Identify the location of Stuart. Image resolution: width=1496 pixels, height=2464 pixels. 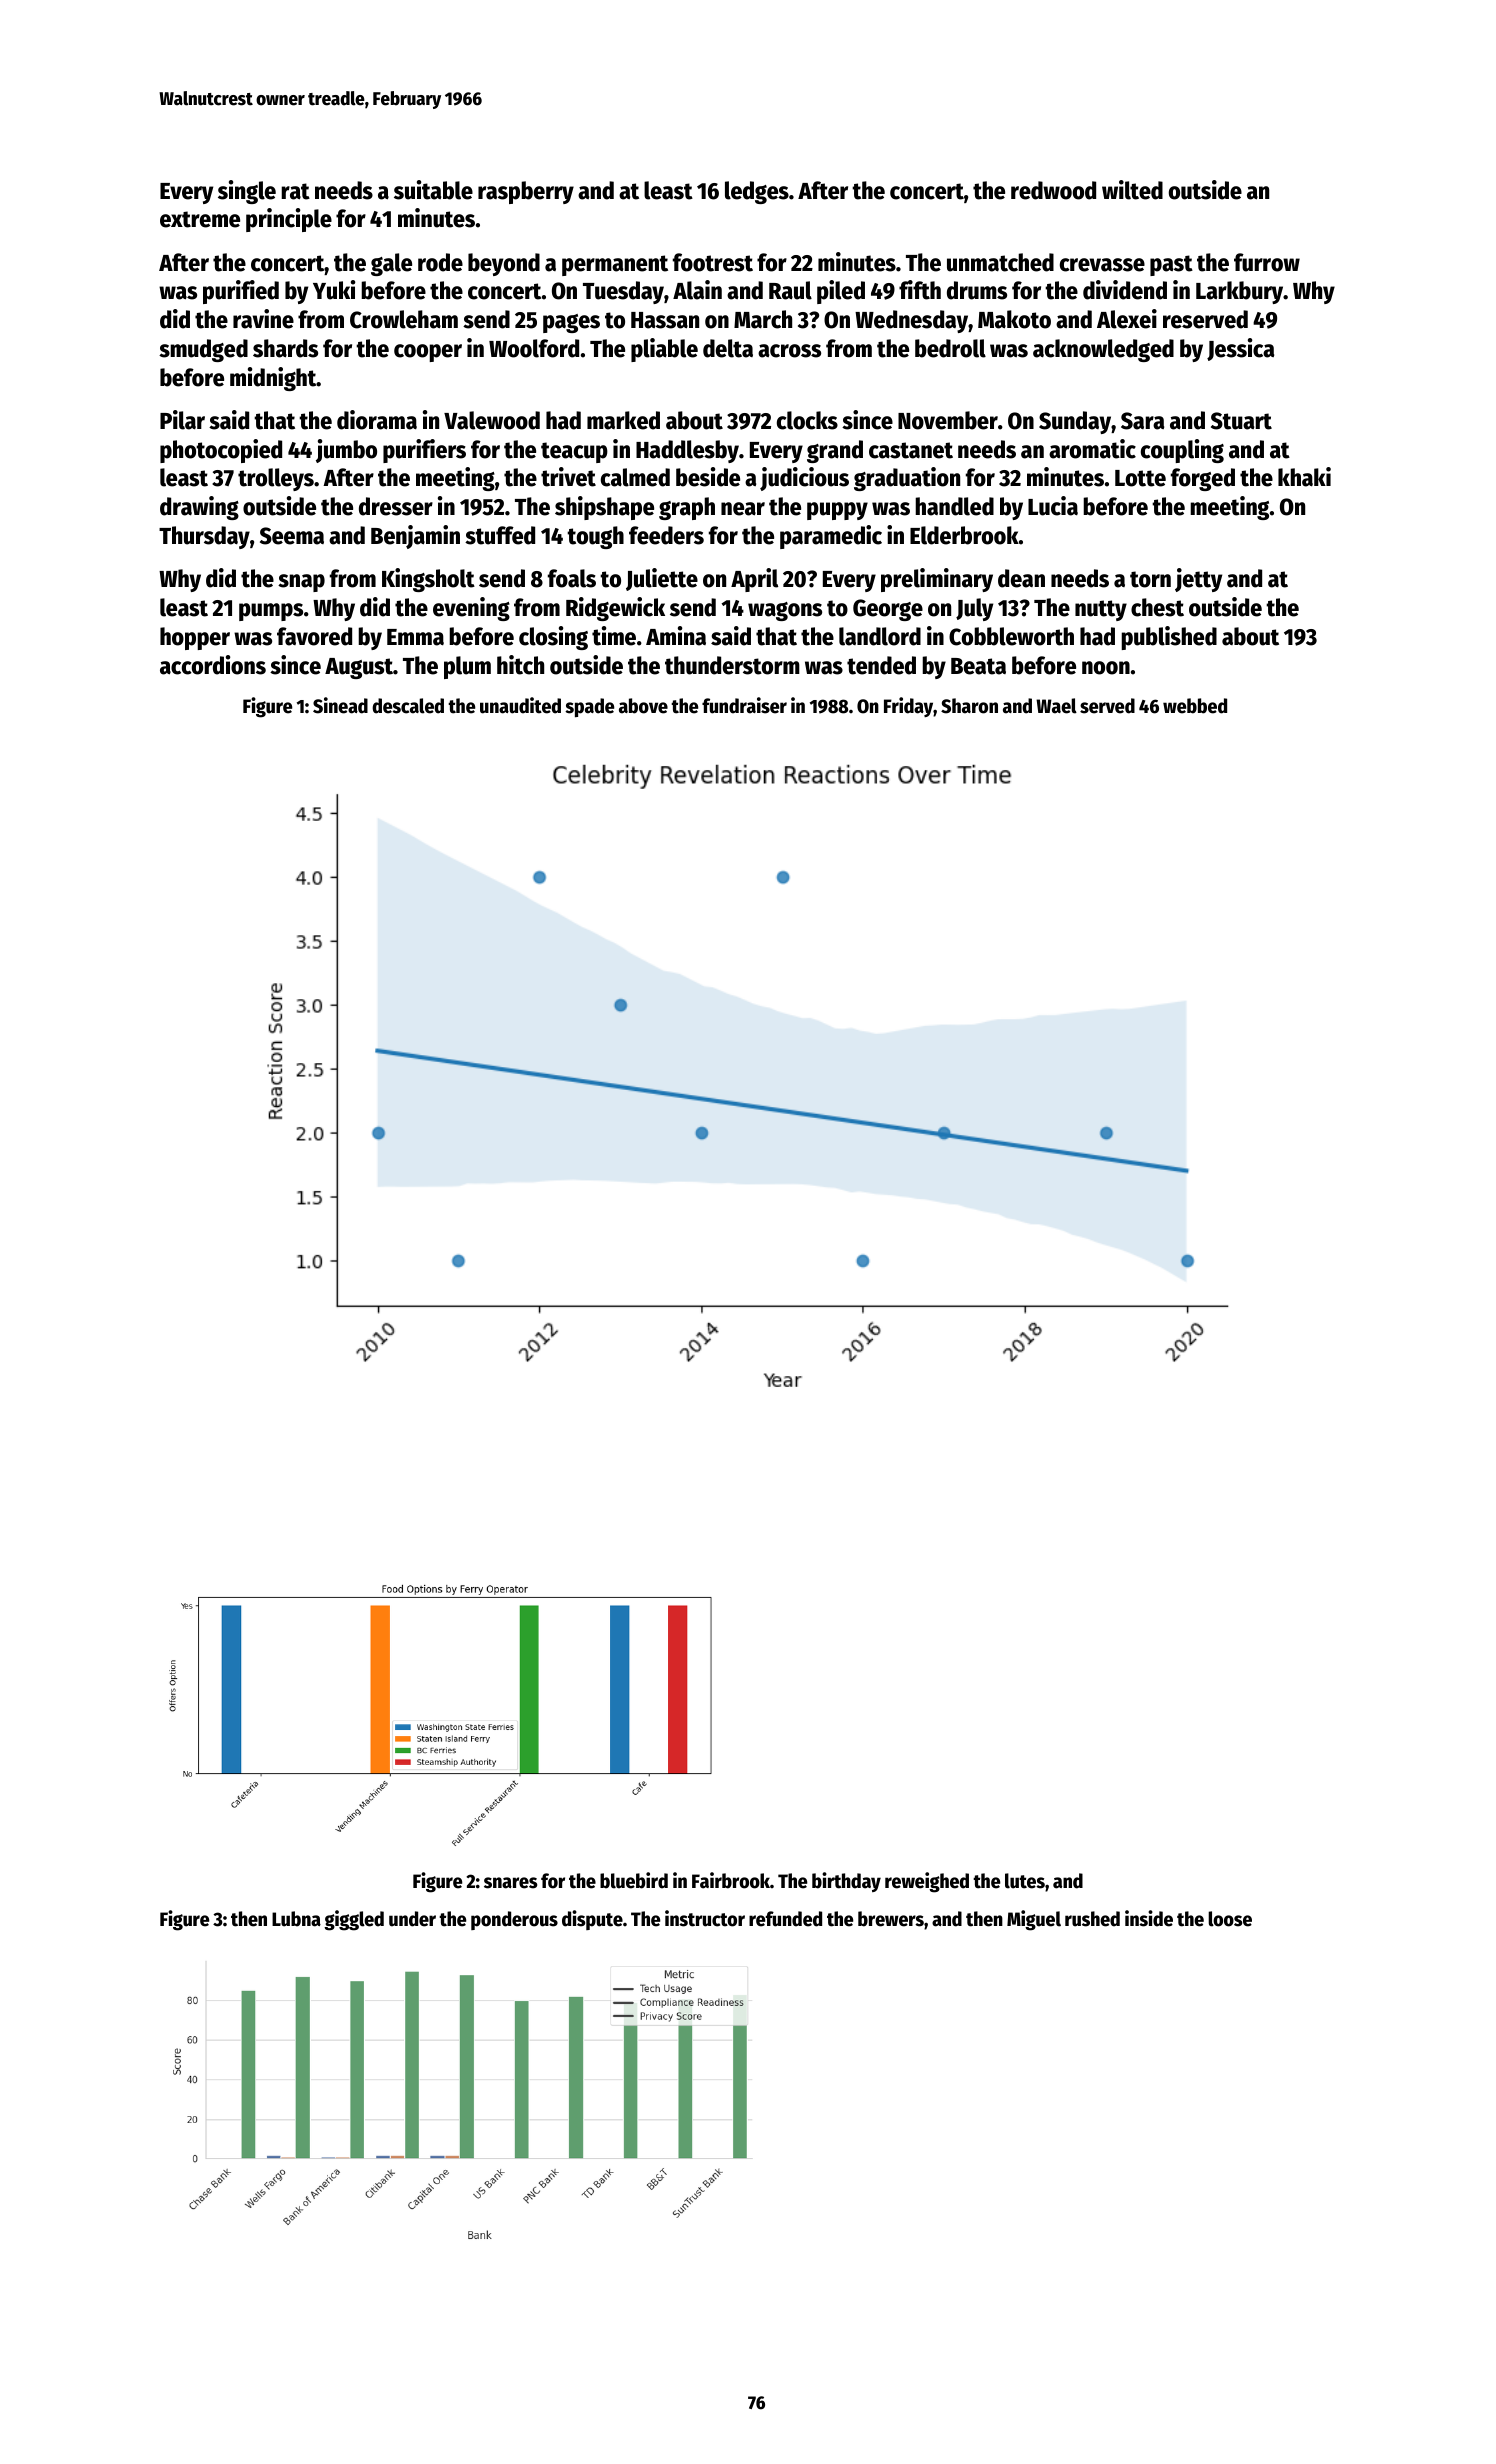
(1241, 421).
